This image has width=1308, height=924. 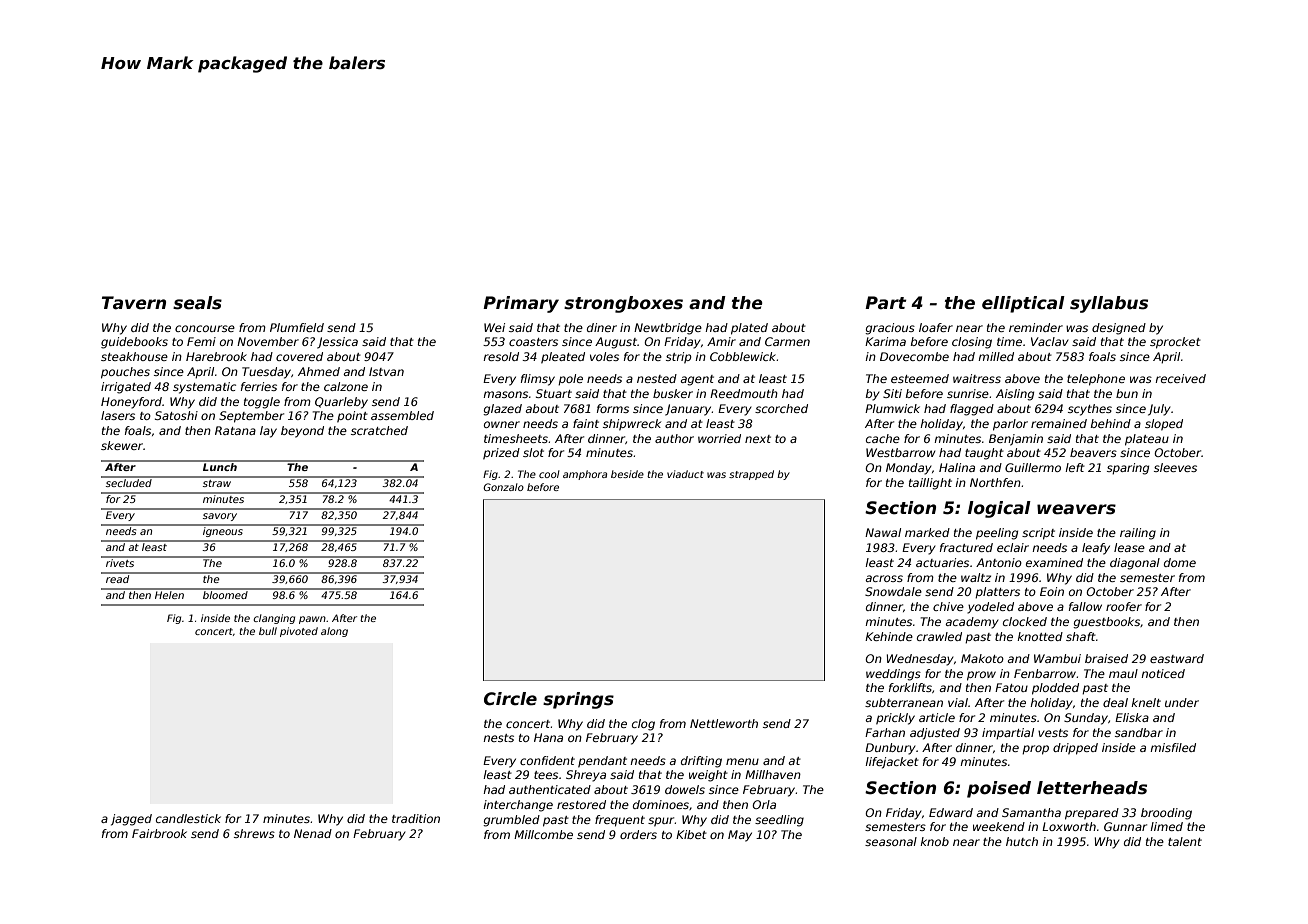 What do you see at coordinates (724, 723) in the image?
I see `Nettleworth` at bounding box center [724, 723].
